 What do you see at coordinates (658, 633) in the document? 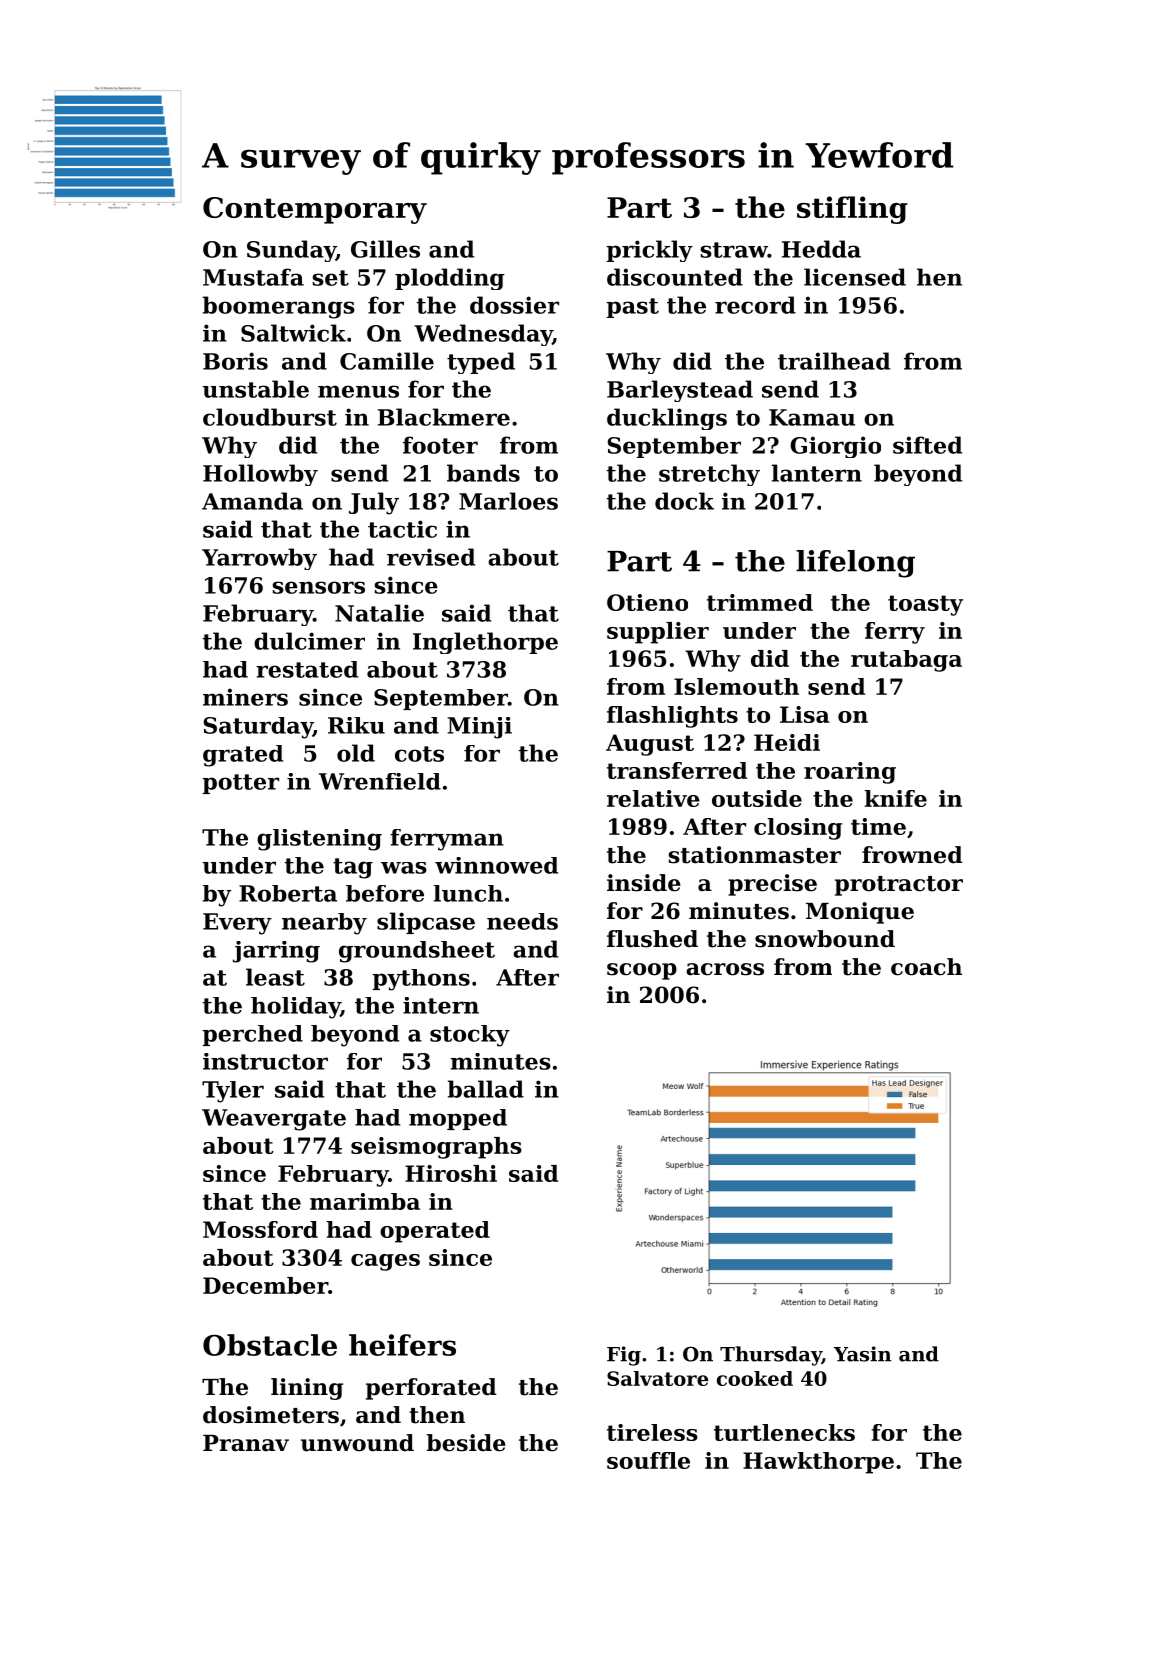
I see `supplier` at bounding box center [658, 633].
